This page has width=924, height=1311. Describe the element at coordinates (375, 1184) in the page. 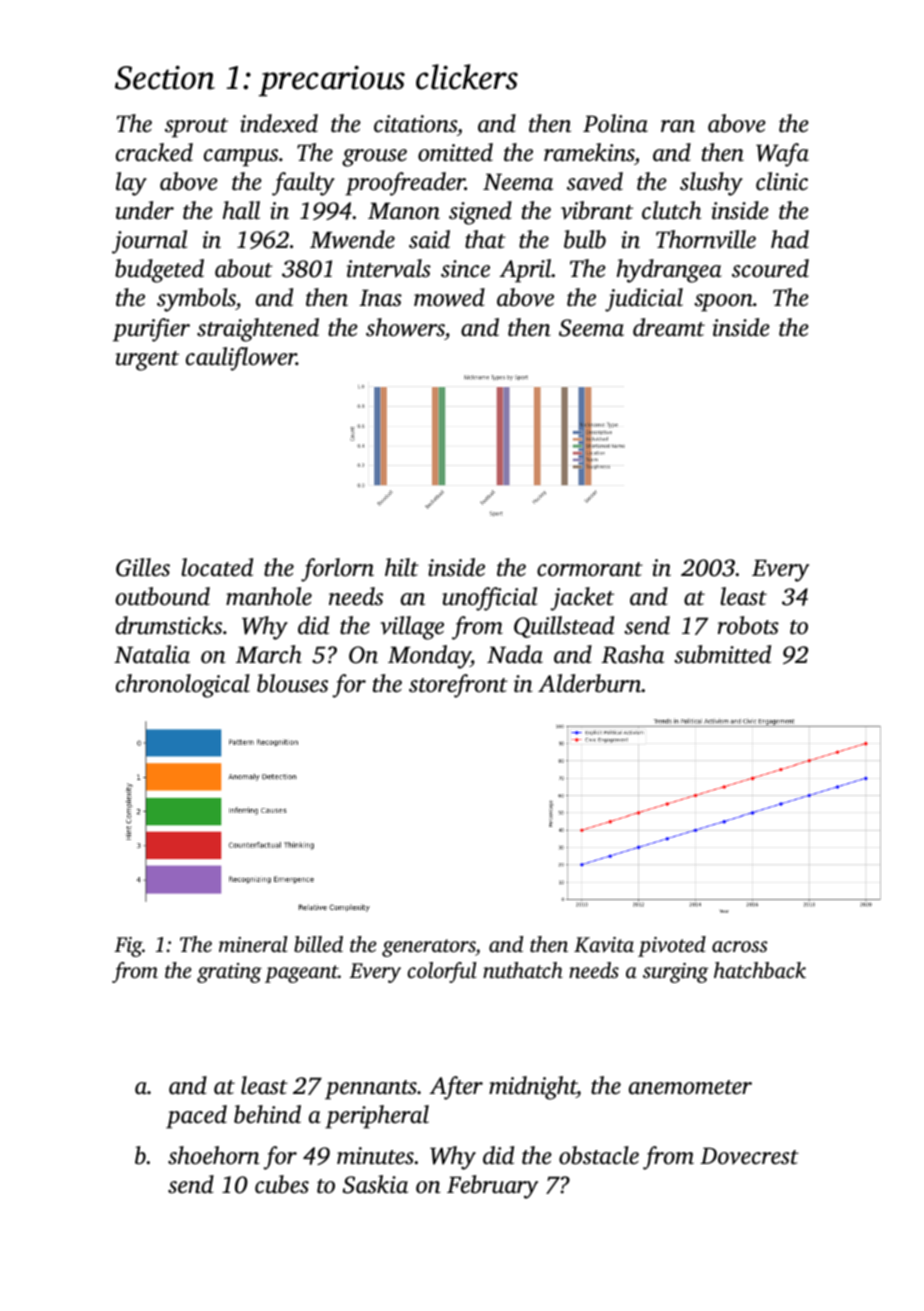

I see `Saskia` at that location.
